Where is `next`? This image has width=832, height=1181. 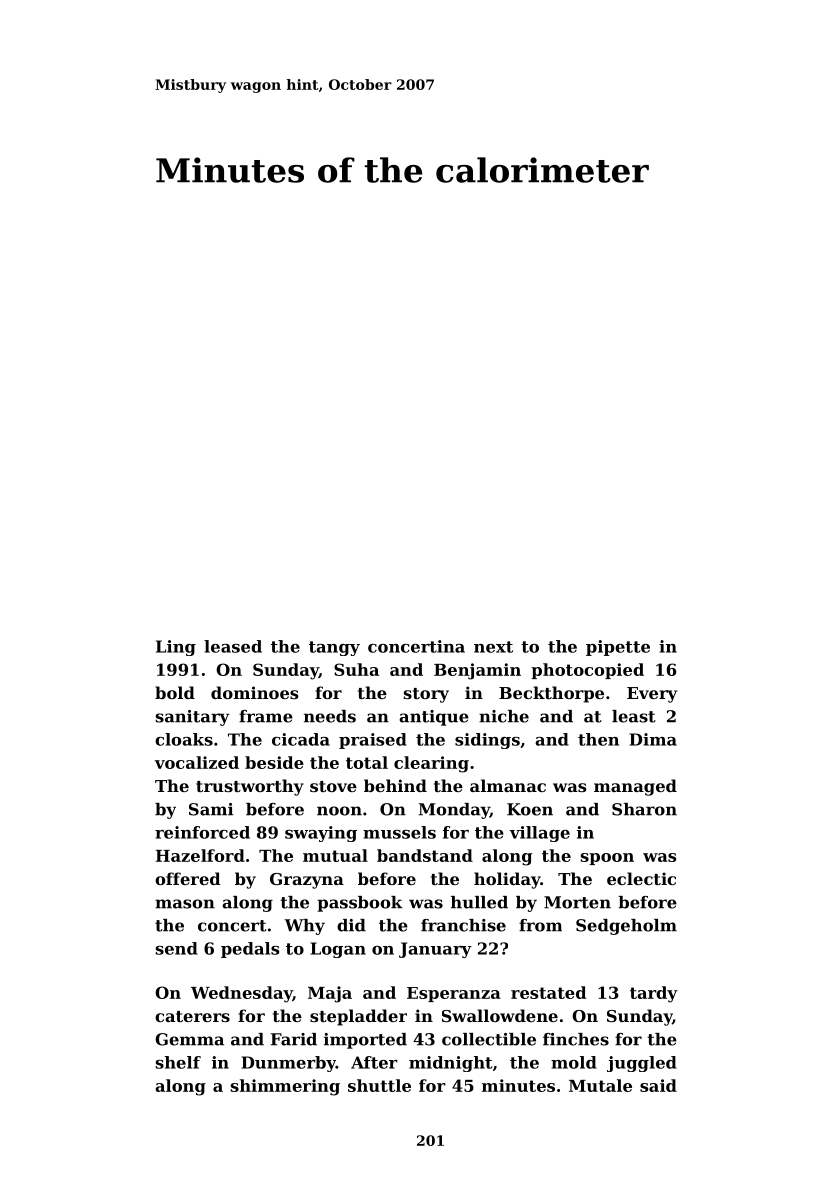 next is located at coordinates (493, 647).
